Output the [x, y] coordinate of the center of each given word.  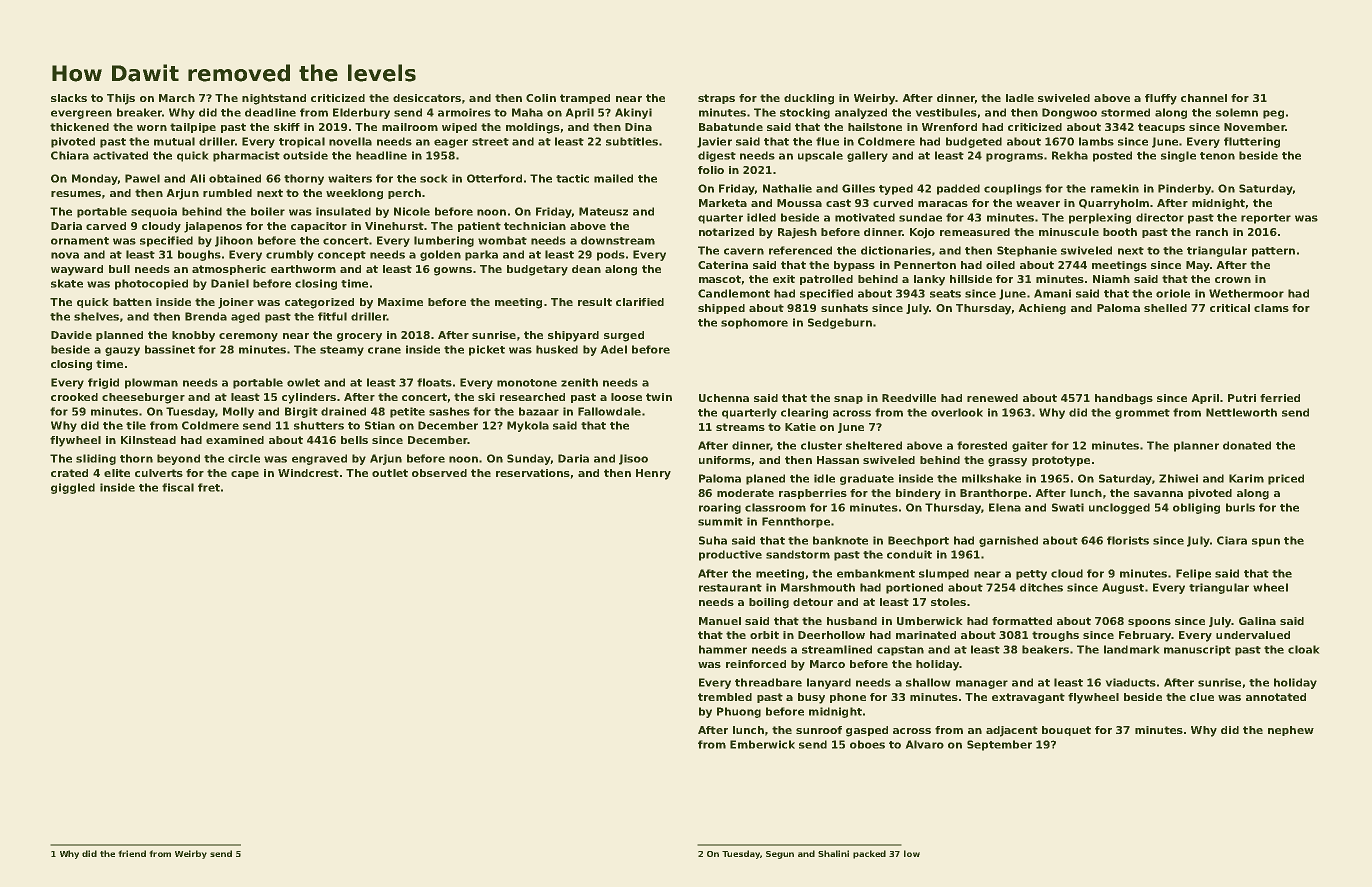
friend [132, 853]
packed [869, 854]
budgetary [537, 270]
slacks [69, 98]
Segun [780, 855]
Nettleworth [1241, 412]
